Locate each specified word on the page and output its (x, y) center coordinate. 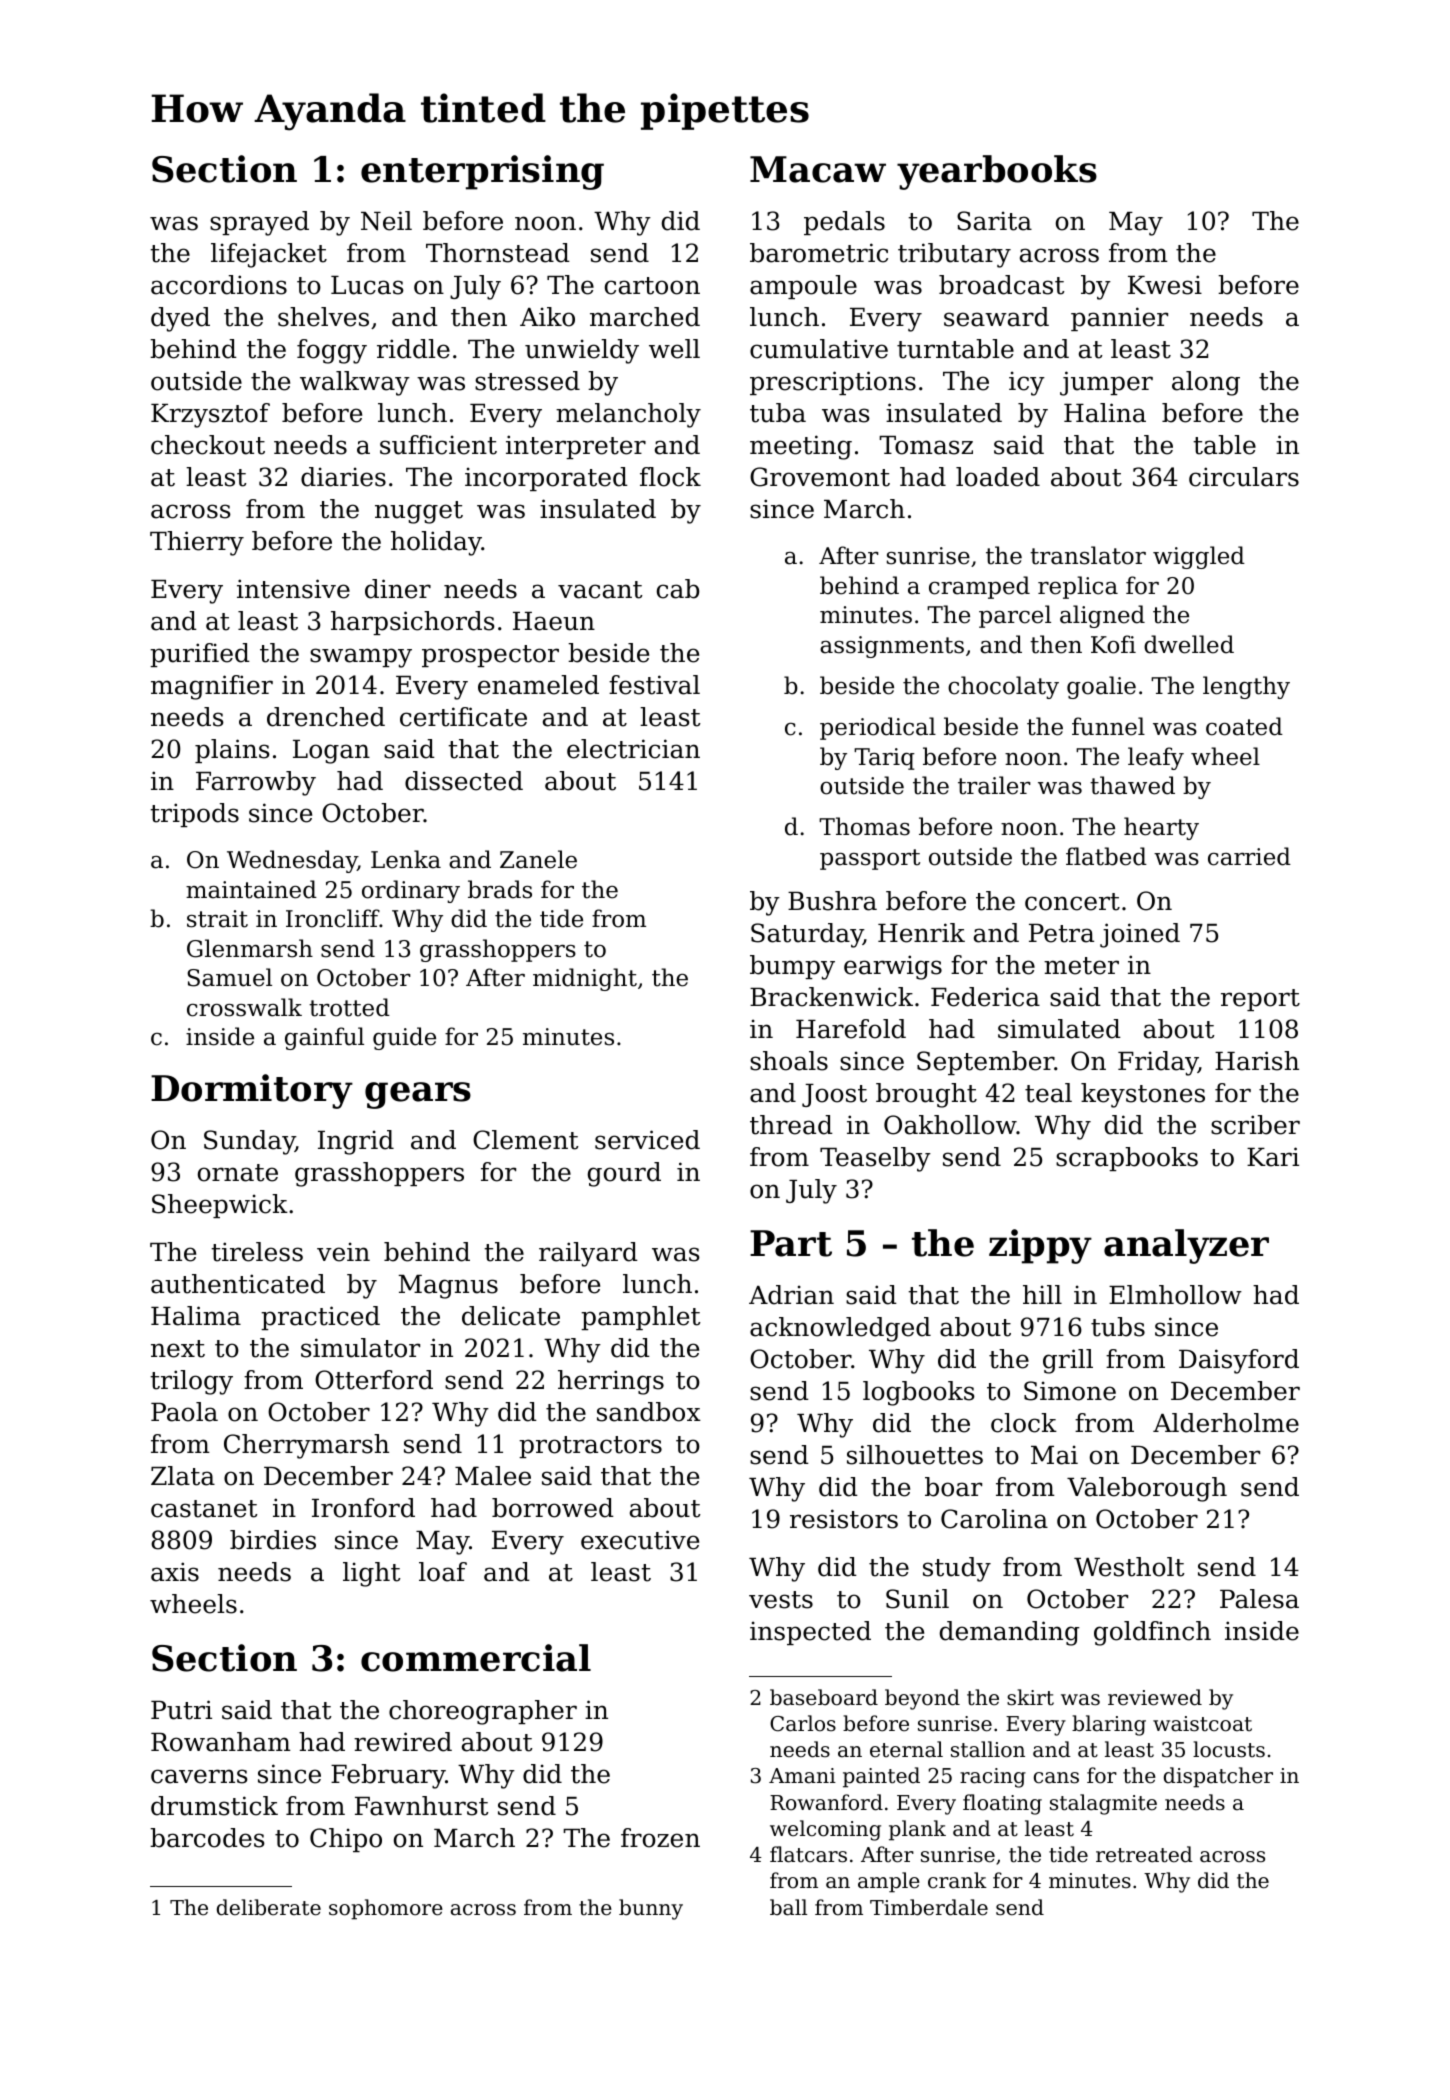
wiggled (1199, 557)
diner (398, 589)
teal (1048, 1093)
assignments (892, 647)
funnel (1108, 726)
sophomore (386, 1909)
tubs (1118, 1327)
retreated (1144, 1854)
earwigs (893, 967)
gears (418, 1095)
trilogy (191, 1382)
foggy (332, 351)
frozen (660, 1838)
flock (670, 477)
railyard (588, 1254)
